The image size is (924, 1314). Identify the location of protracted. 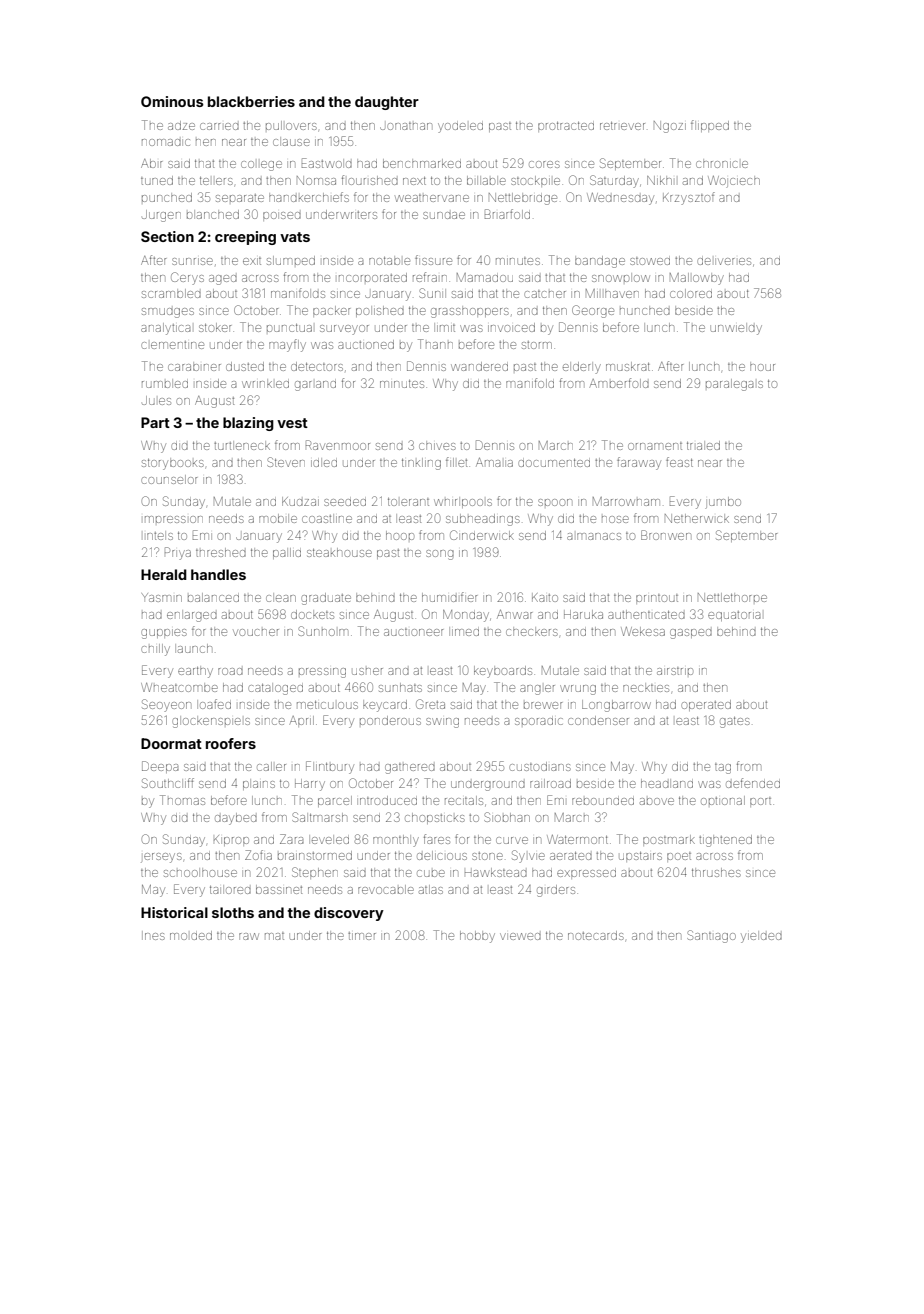
(566, 127).
